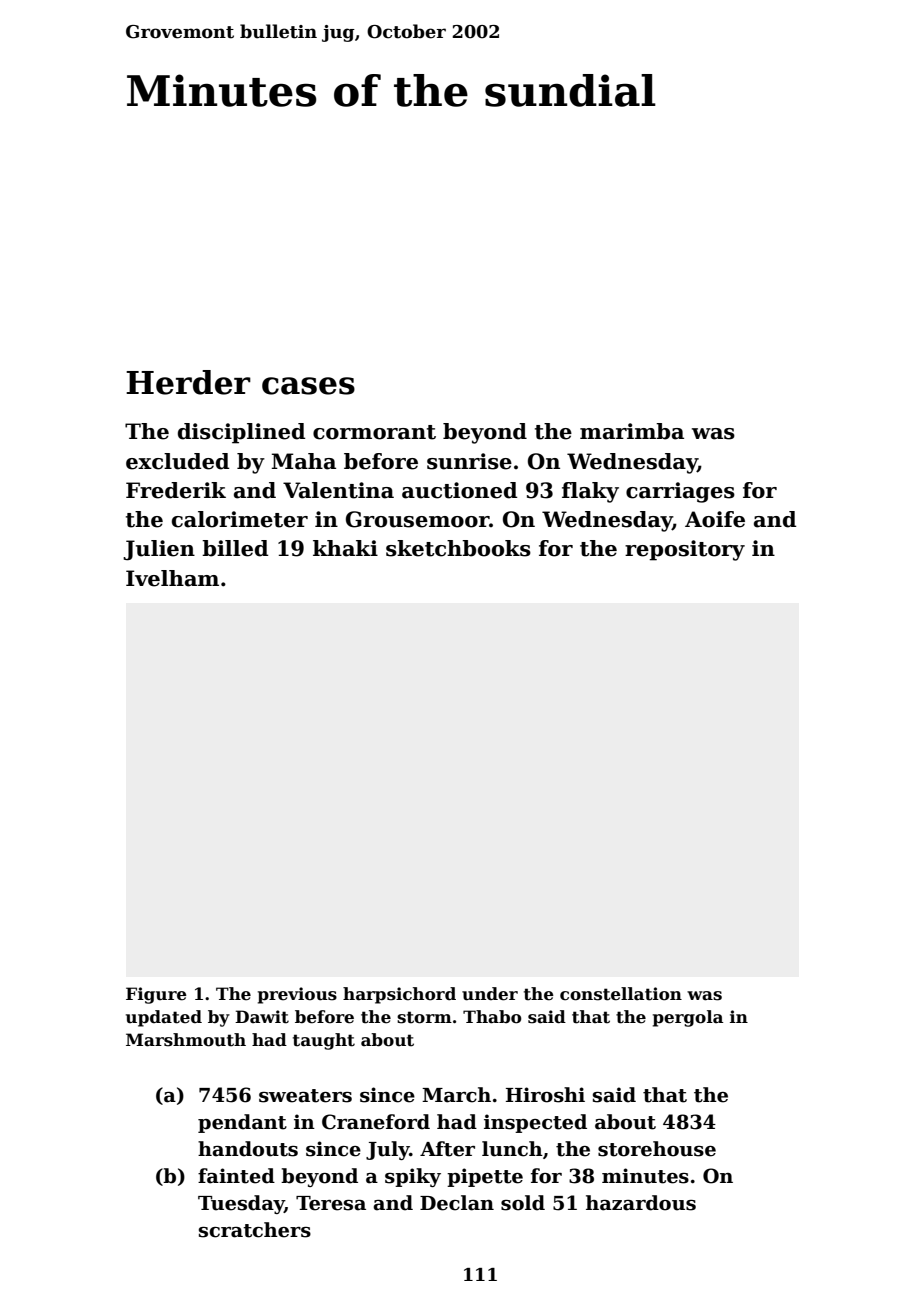 The width and height of the document is (924, 1311). Describe the element at coordinates (399, 995) in the document. I see `harpsichord` at that location.
